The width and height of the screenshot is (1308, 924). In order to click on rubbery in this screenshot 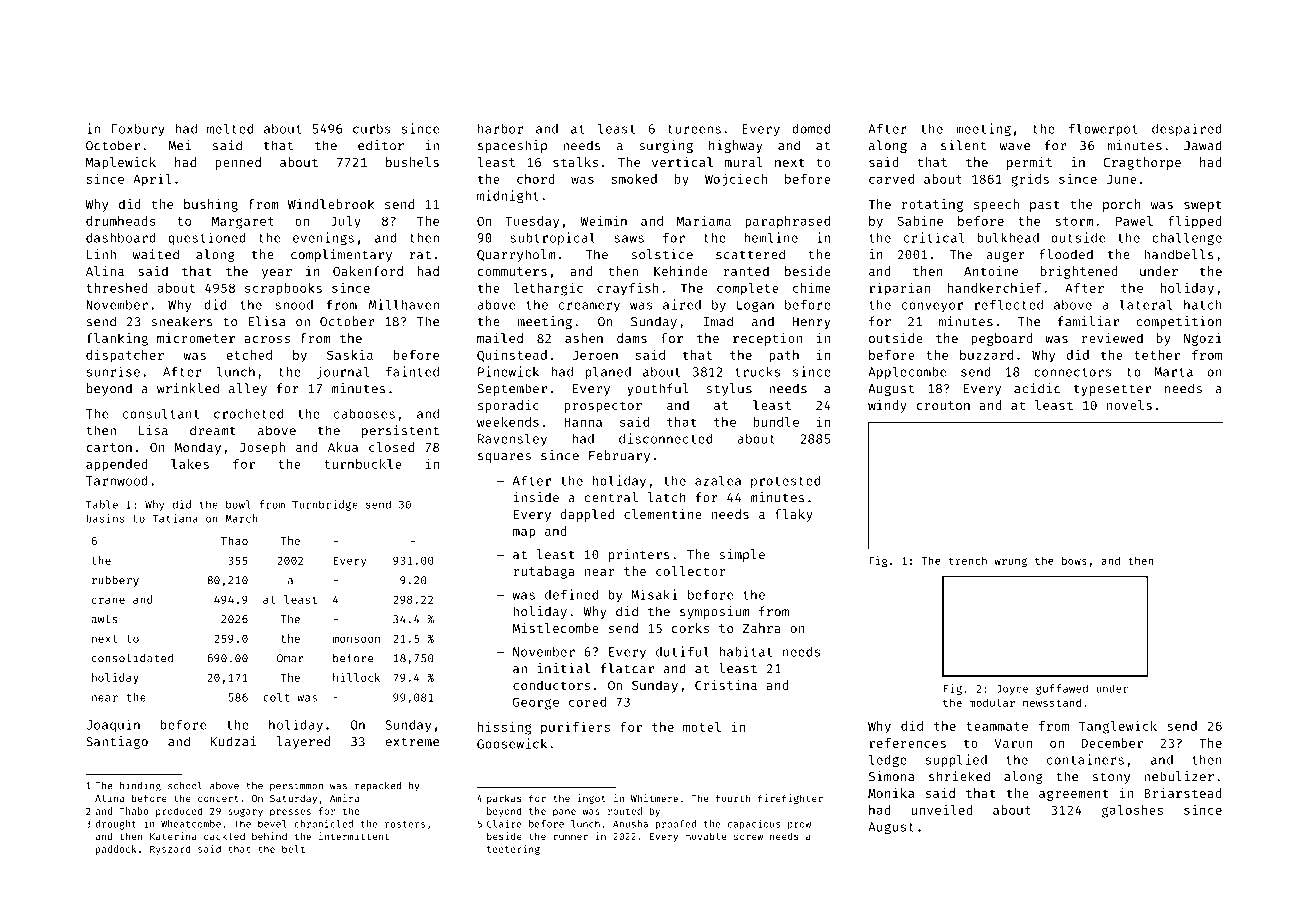, I will do `click(115, 581)`.
